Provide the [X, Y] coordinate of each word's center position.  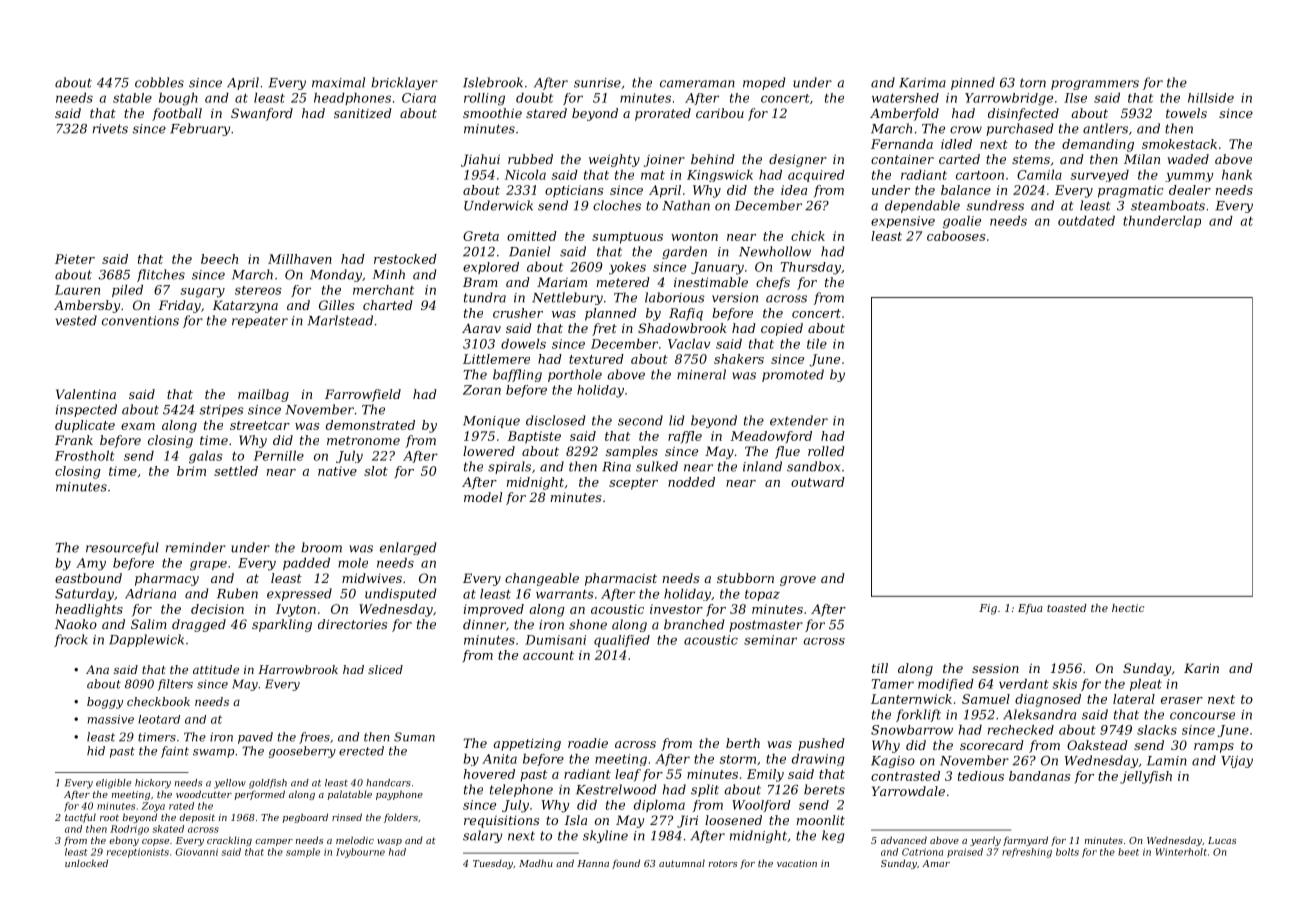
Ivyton [296, 610]
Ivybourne [360, 853]
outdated [1086, 221]
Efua [1030, 609]
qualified [622, 641]
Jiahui [480, 160]
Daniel [529, 251]
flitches [161, 275]
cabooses [956, 236]
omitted [532, 236]
